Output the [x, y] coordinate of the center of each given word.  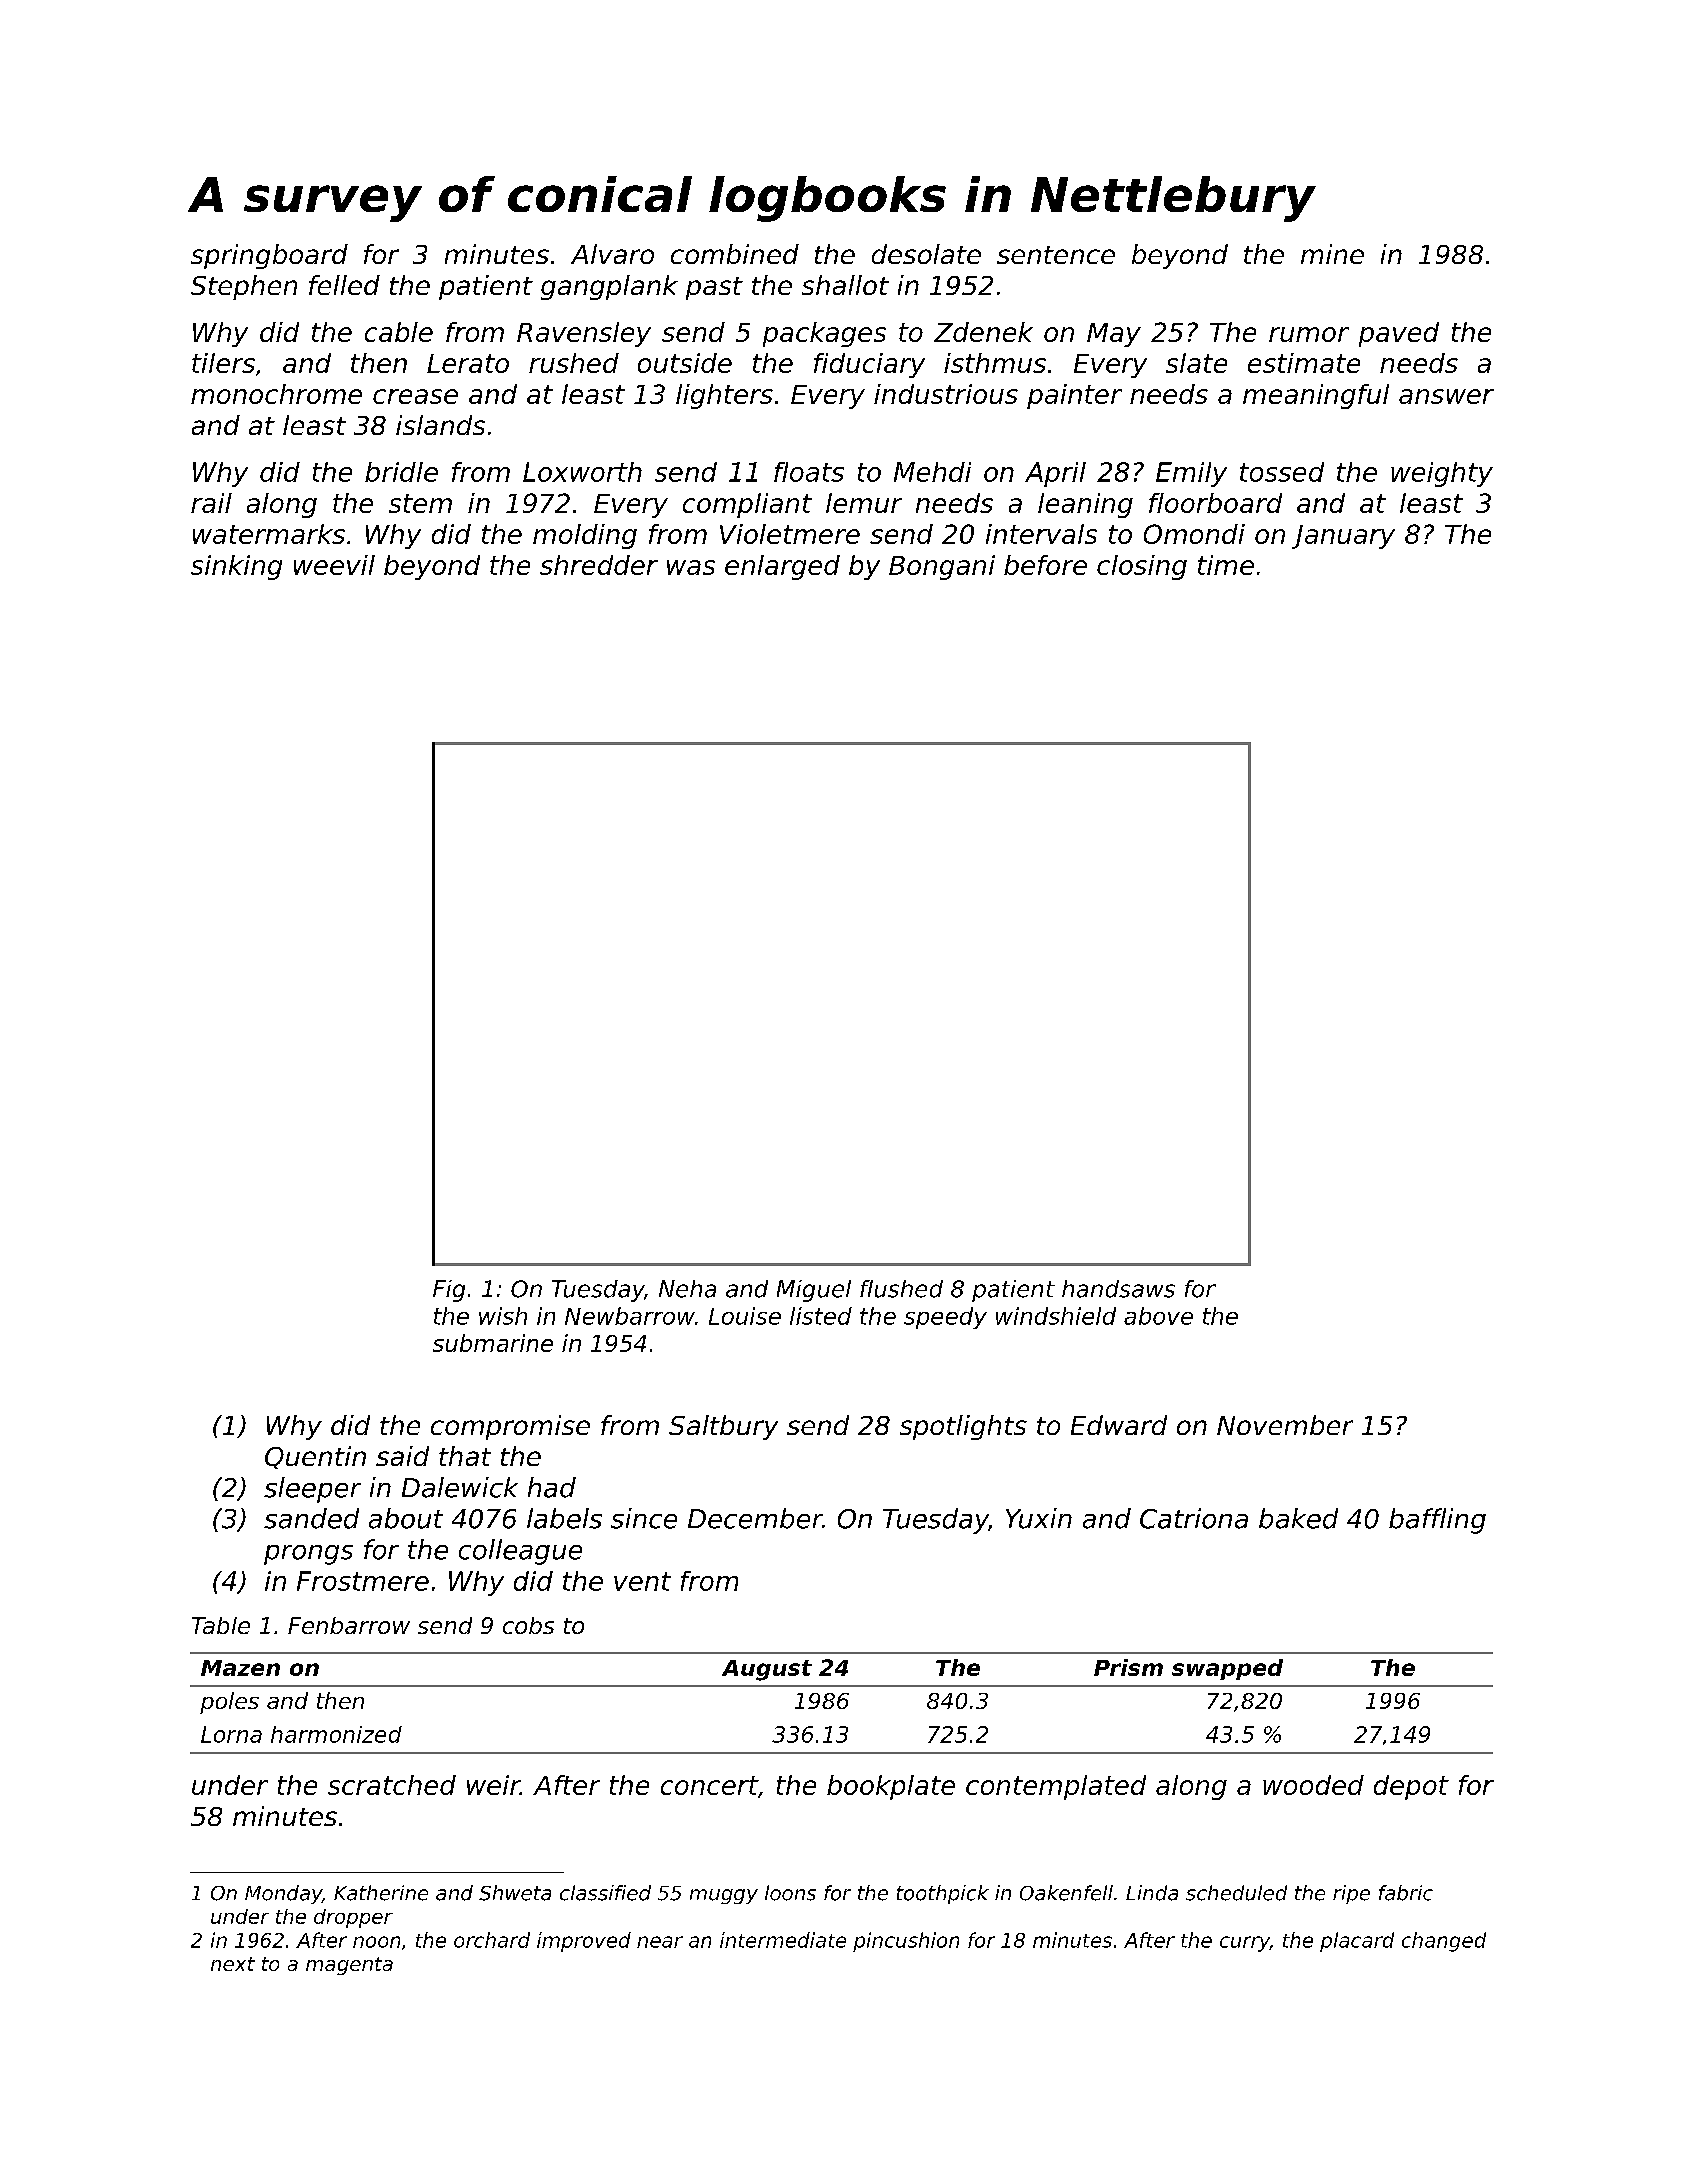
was [691, 567]
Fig [449, 1291]
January [1343, 537]
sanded [311, 1518]
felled [344, 285]
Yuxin [1039, 1518]
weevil [334, 565]
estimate [1304, 363]
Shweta [515, 1893]
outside [685, 363]
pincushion [906, 1942]
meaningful [1316, 396]
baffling [1437, 1521]
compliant [747, 505]
